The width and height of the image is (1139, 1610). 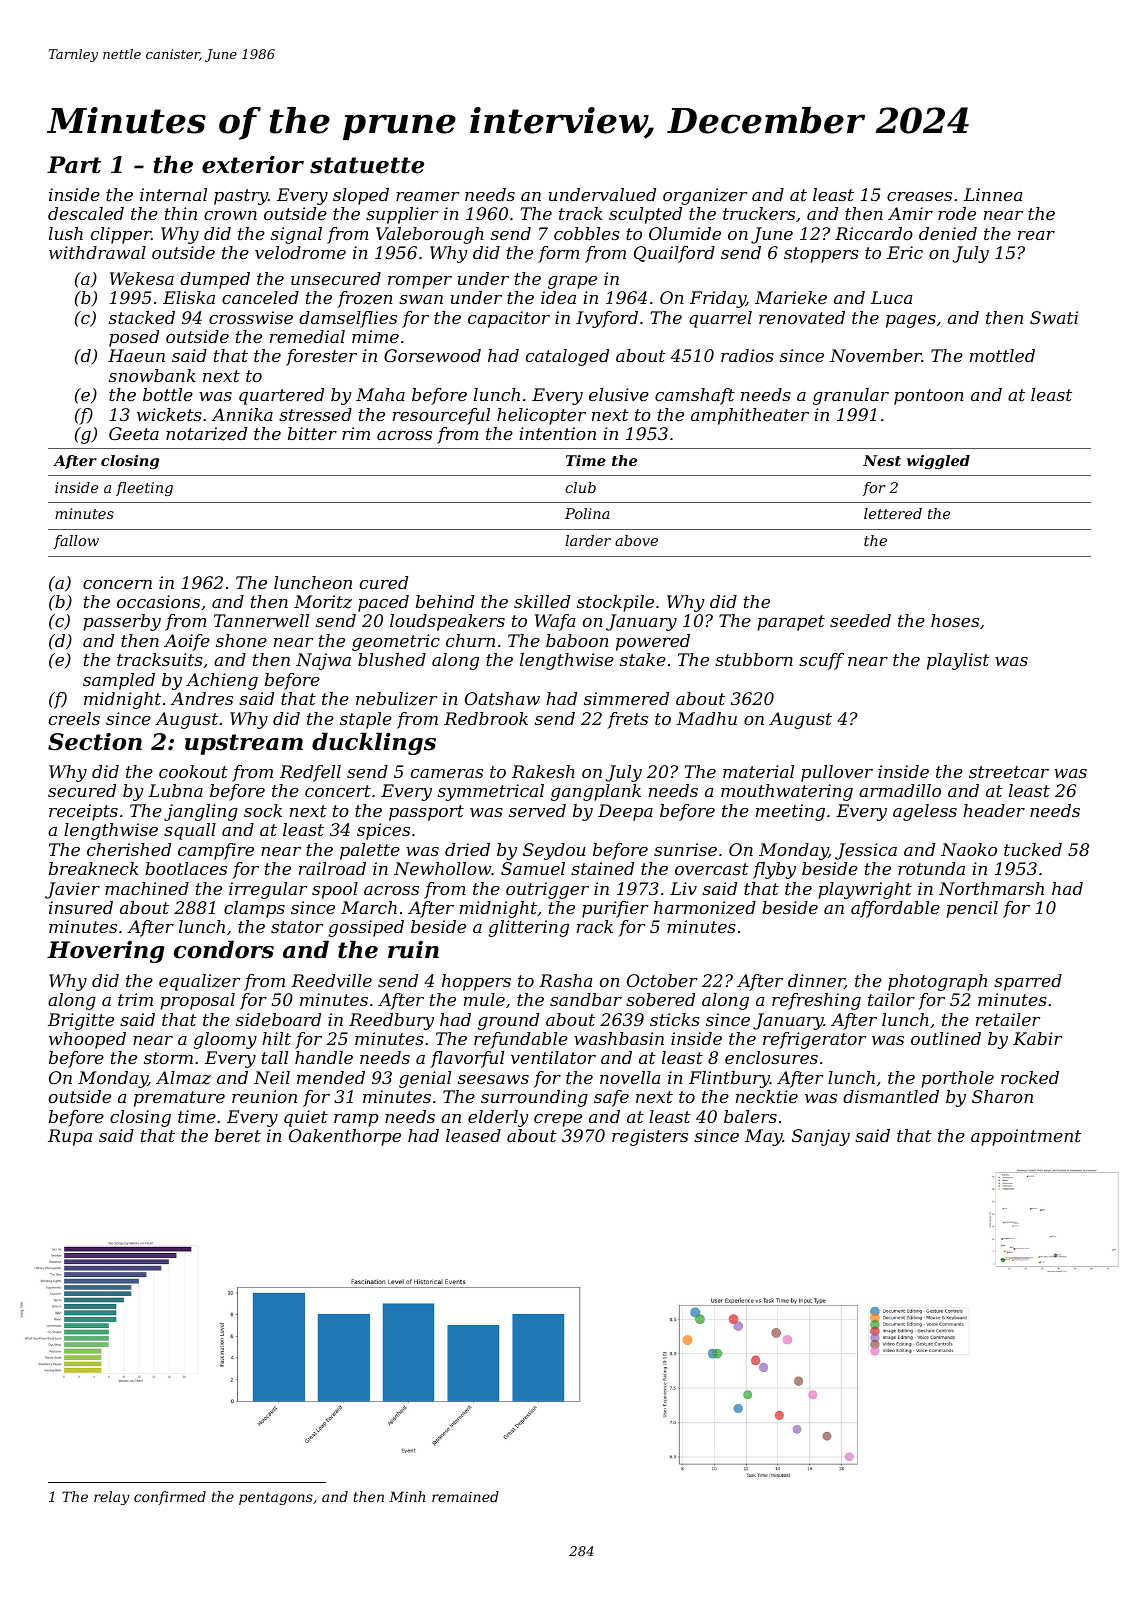 I want to click on pentagons, so click(x=276, y=1498).
